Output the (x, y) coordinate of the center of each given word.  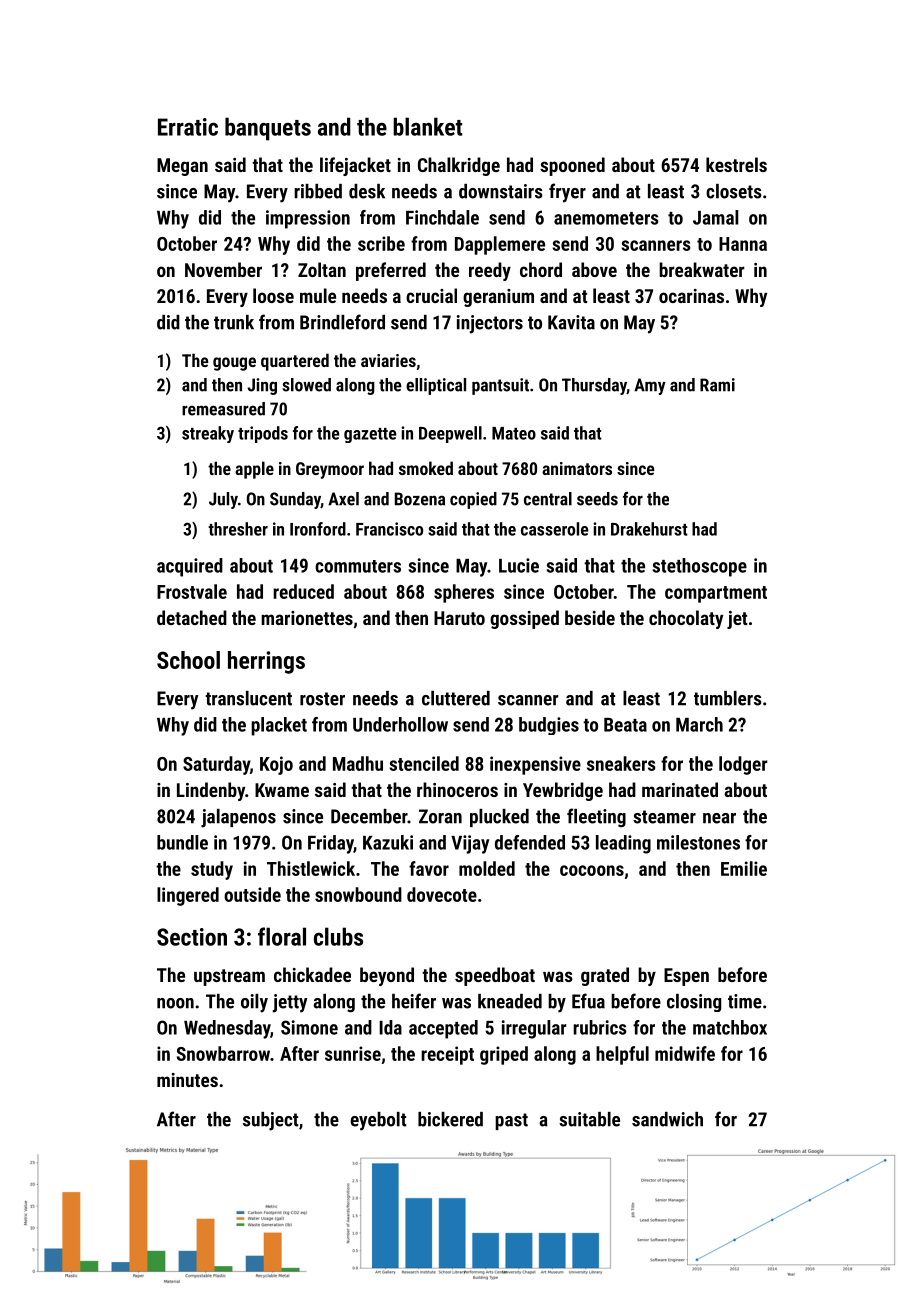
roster (322, 699)
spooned (572, 166)
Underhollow (400, 724)
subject (270, 1121)
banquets (268, 129)
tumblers (728, 698)
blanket (427, 126)
